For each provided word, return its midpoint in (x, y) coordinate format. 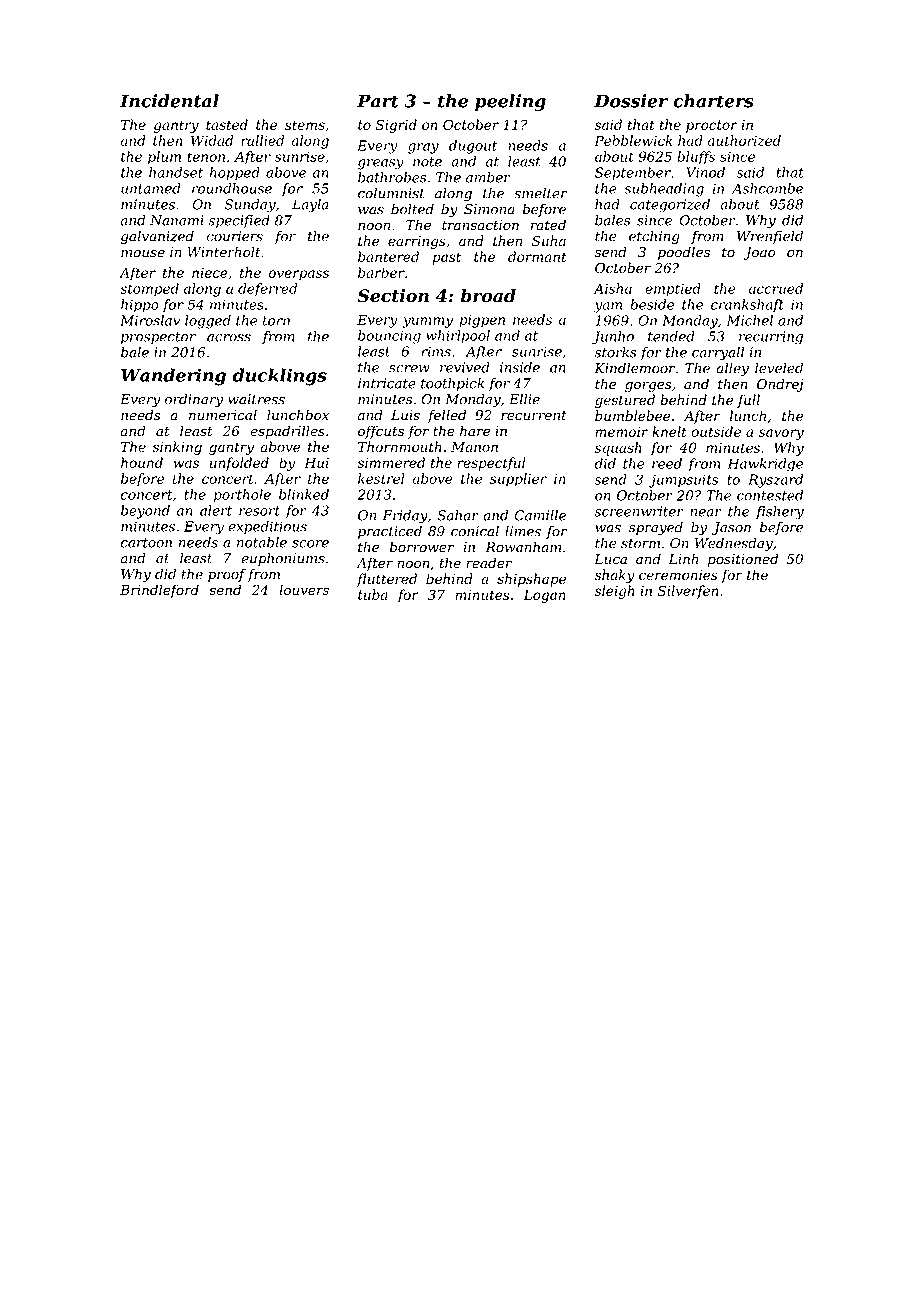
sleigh (615, 592)
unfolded (239, 464)
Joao (759, 253)
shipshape (531, 580)
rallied (262, 140)
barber (381, 272)
